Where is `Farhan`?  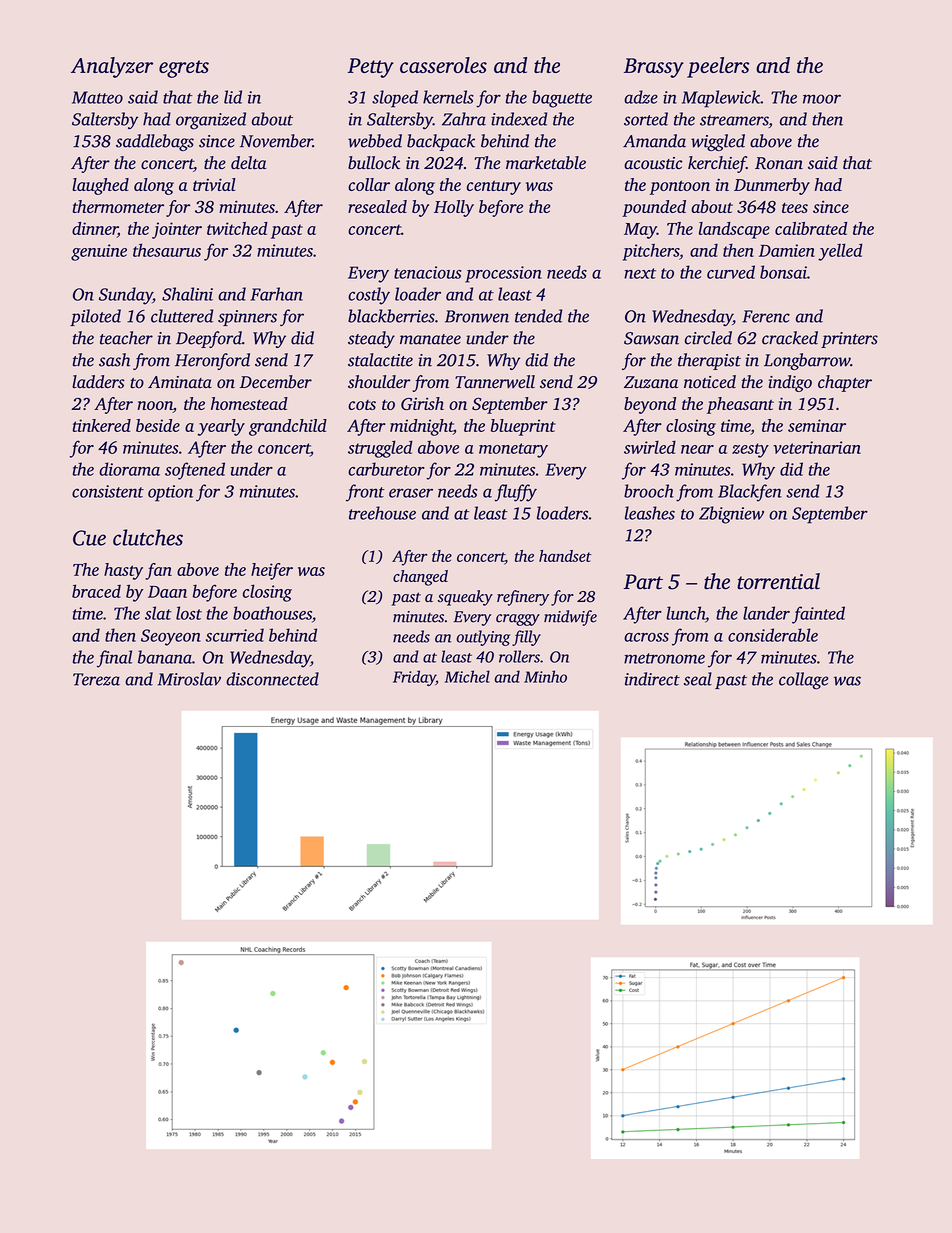
Farhan is located at coordinates (277, 294).
